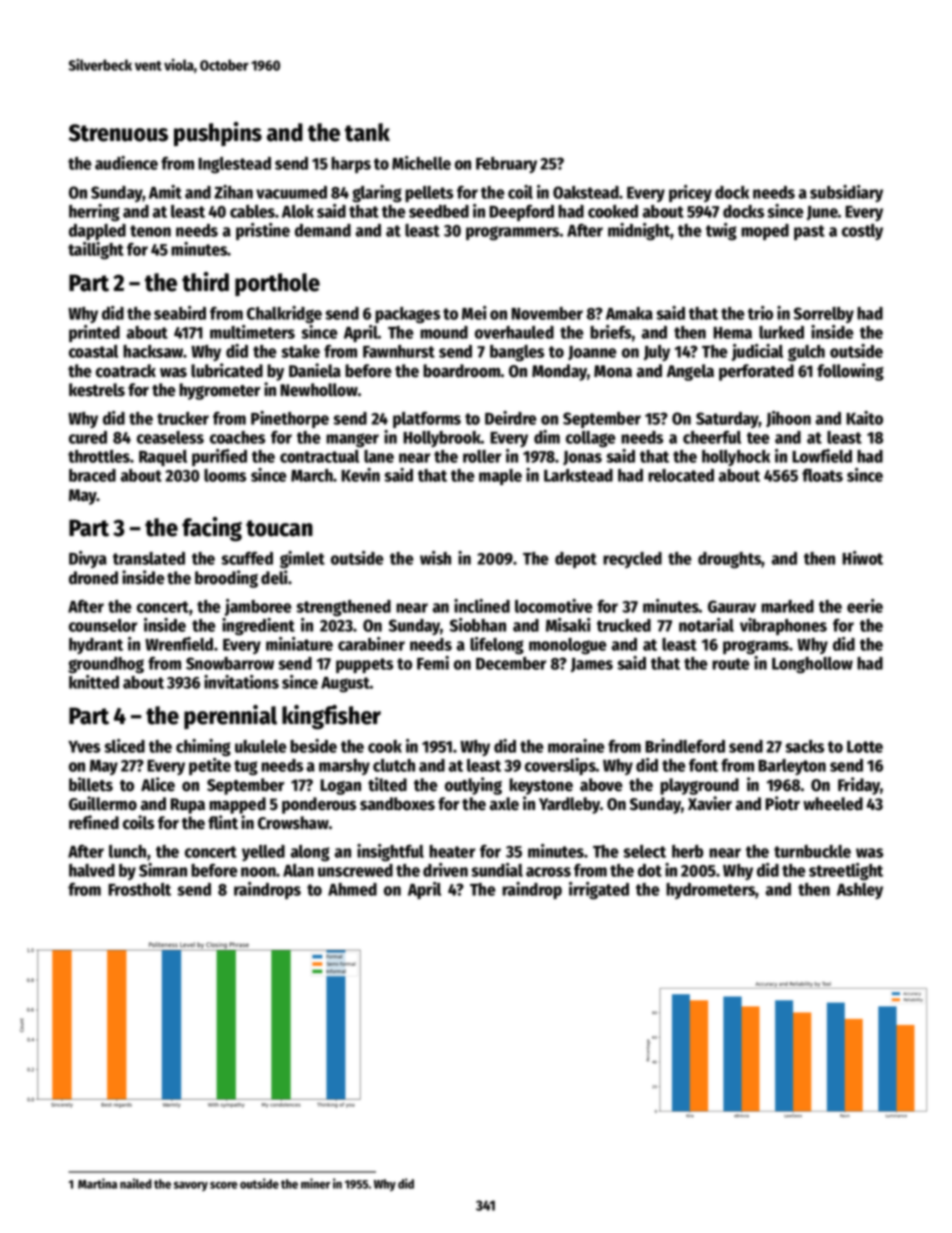  Describe the element at coordinates (315, 1183) in the document. I see `miner` at that location.
